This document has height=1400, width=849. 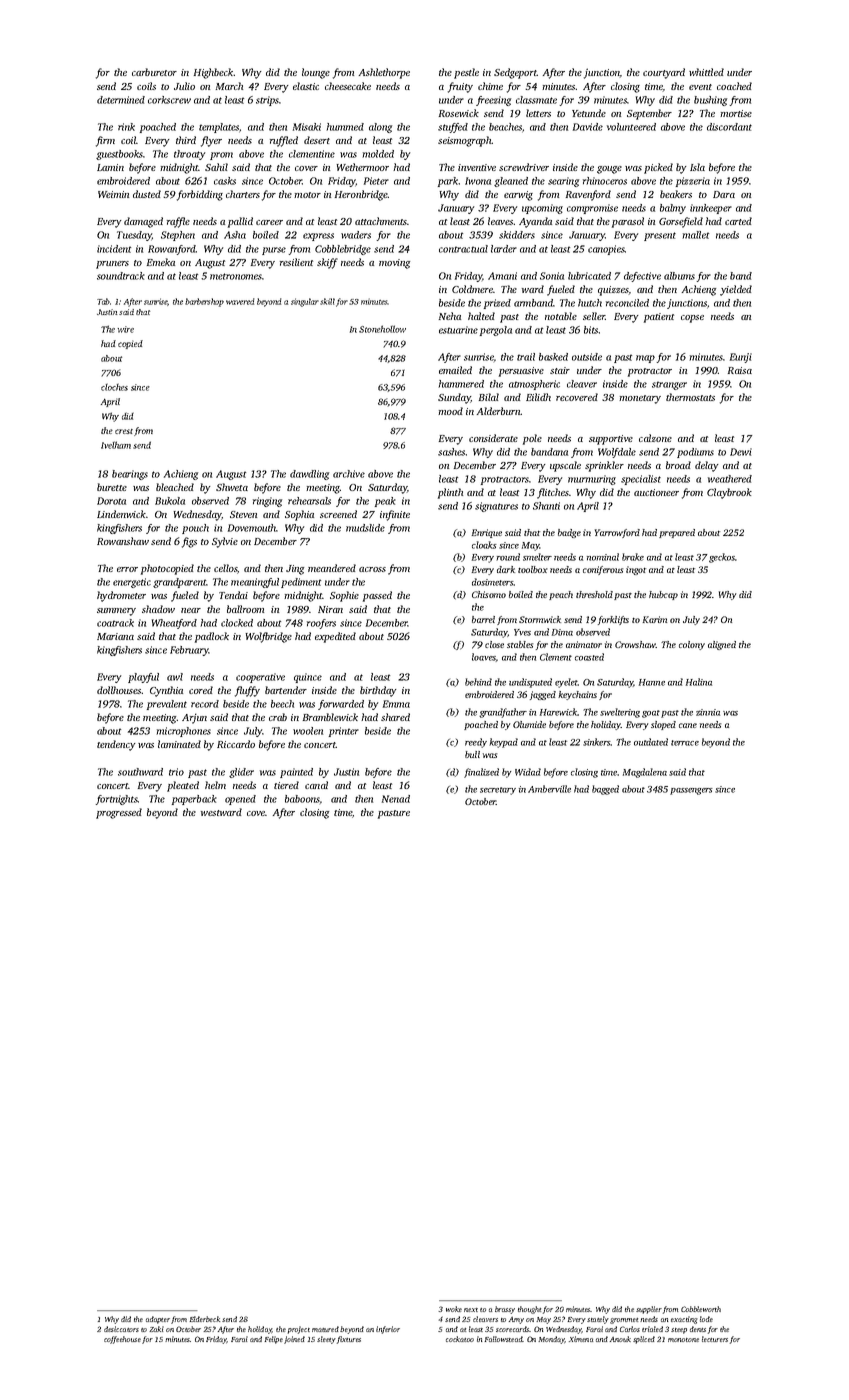 I want to click on sleety, so click(x=326, y=1340).
